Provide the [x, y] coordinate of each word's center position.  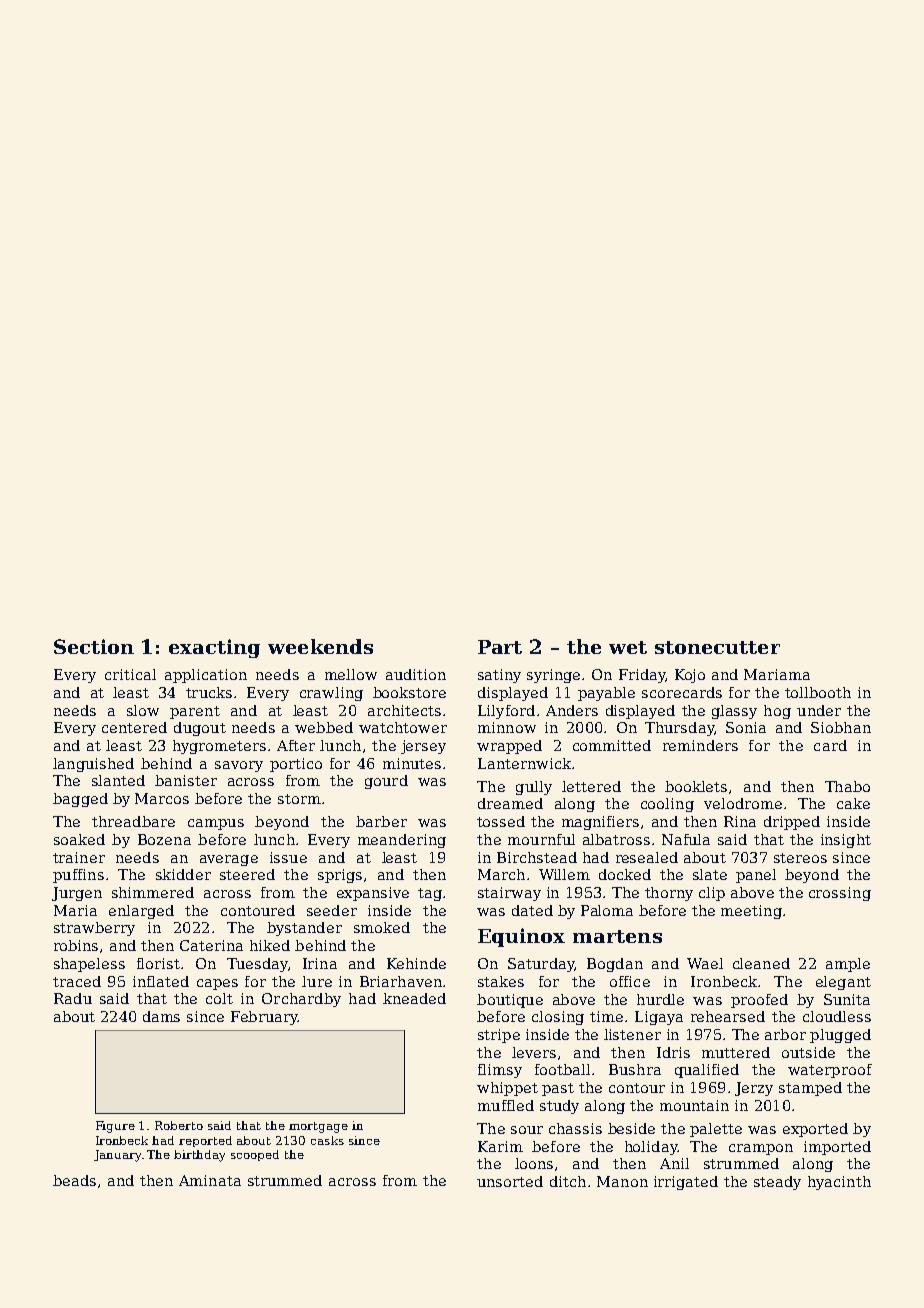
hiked [270, 945]
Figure [115, 1127]
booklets [696, 786]
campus [216, 824]
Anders [572, 710]
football [562, 1069]
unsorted [510, 1181]
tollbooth [818, 692]
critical [130, 674]
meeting [751, 912]
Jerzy [754, 1089]
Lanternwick [524, 763]
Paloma [607, 910]
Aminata [210, 1180]
